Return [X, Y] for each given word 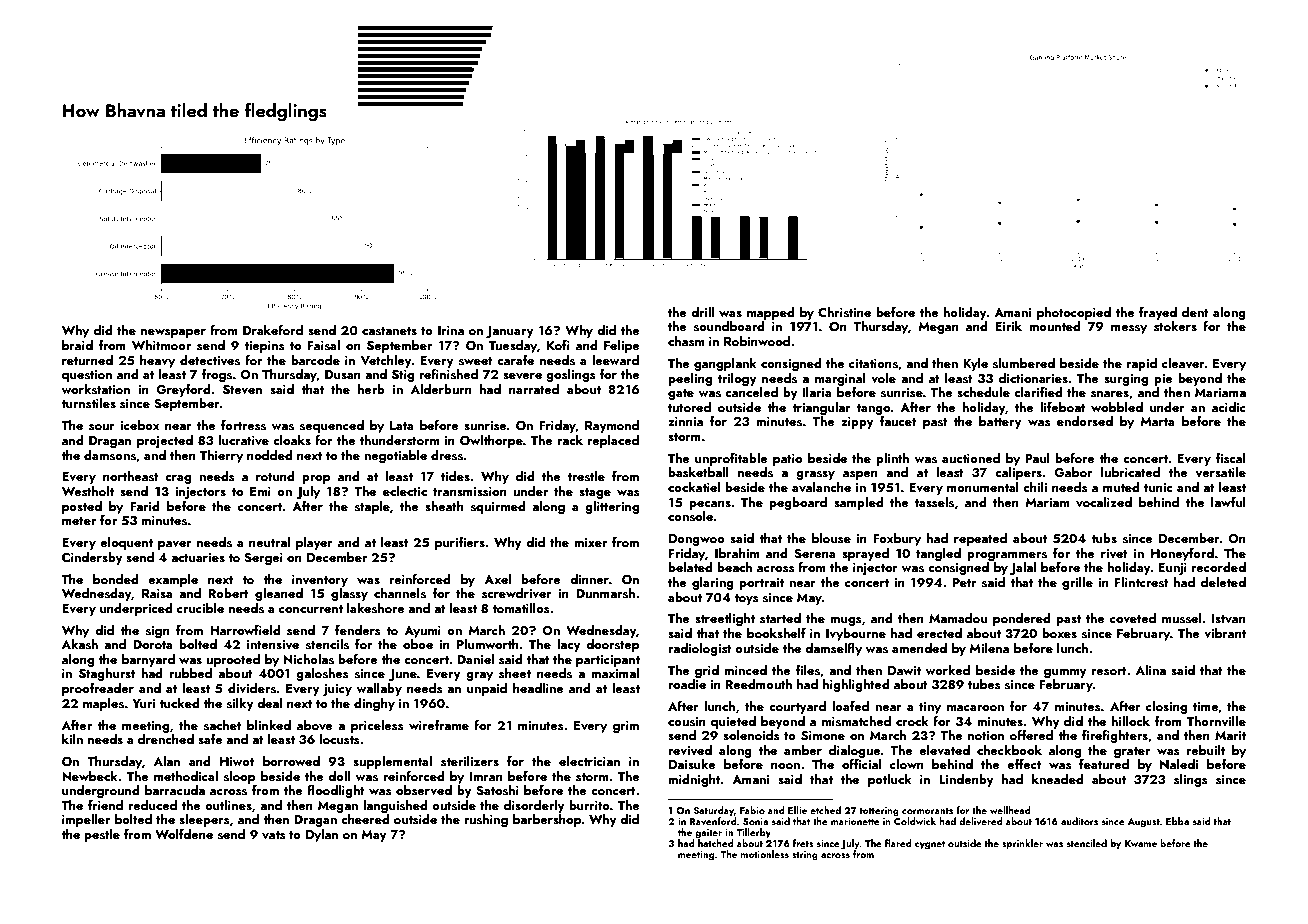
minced [745, 670]
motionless [765, 854]
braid [77, 345]
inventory [320, 581]
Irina [451, 330]
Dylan [322, 835]
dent [1195, 312]
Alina [1151, 670]
